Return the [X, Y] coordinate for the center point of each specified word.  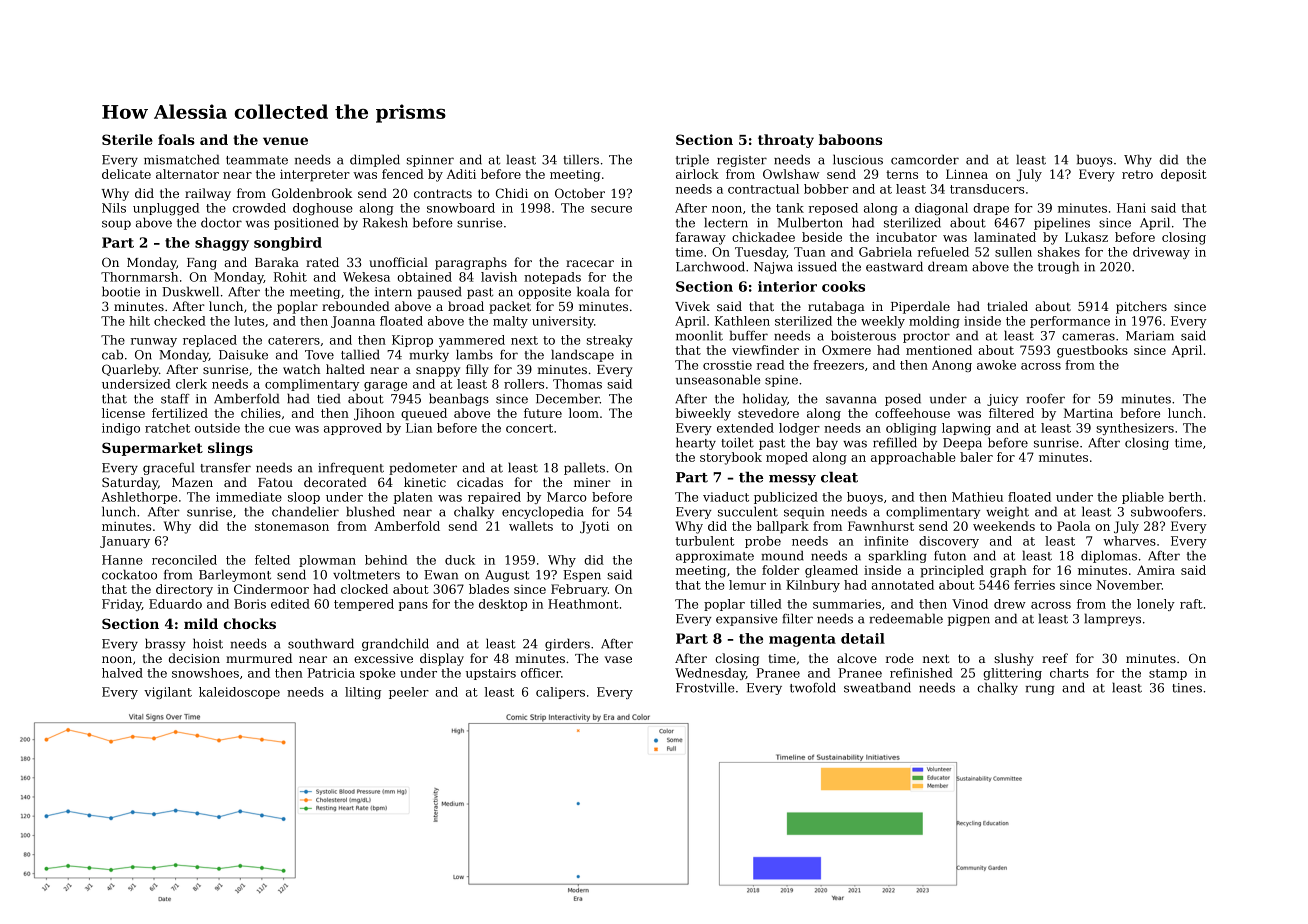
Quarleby [130, 370]
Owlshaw [791, 174]
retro [1137, 174]
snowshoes [205, 673]
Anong [952, 366]
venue [285, 141]
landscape [582, 355]
